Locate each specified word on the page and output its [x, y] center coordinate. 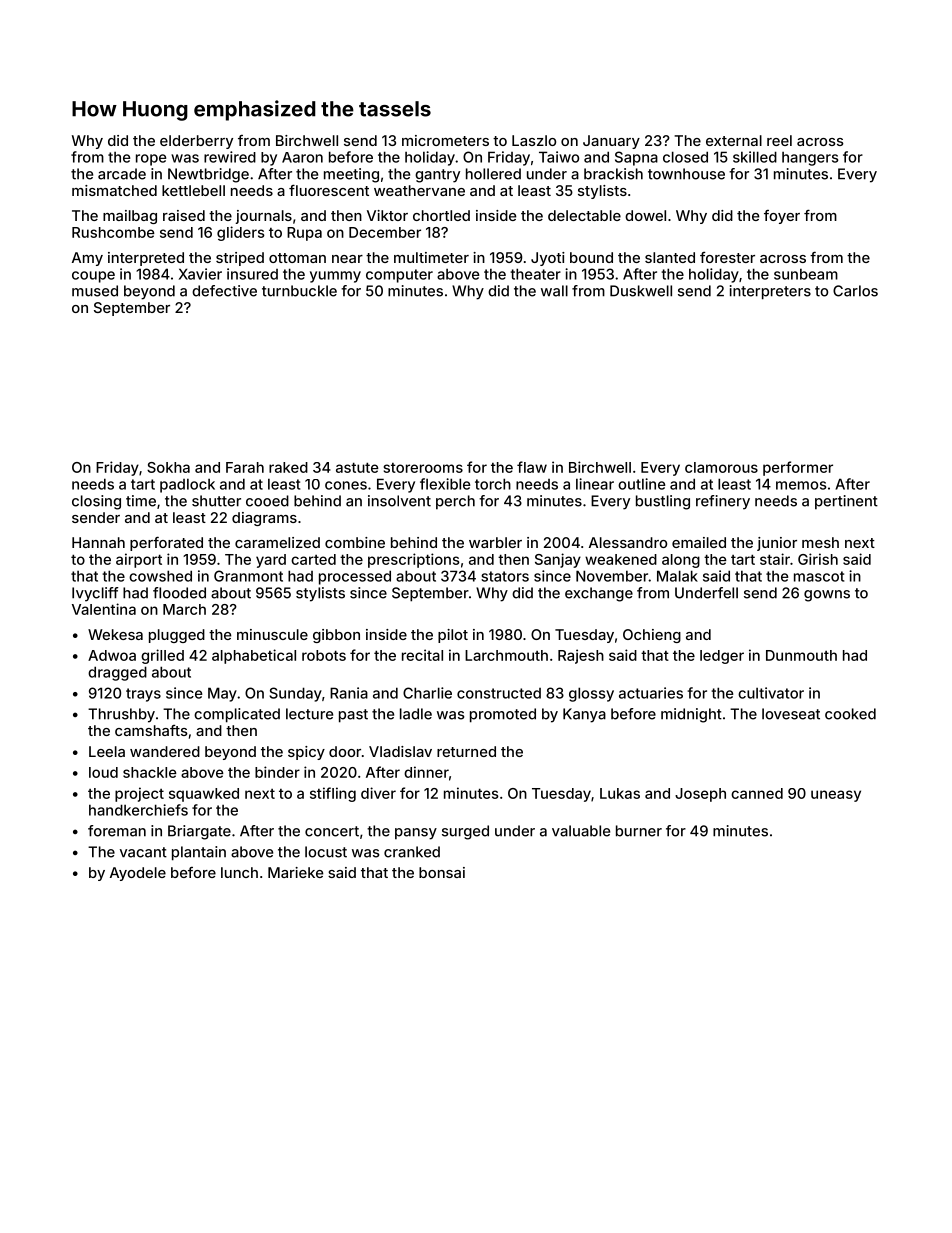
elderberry [196, 142]
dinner [426, 772]
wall [554, 291]
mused [95, 291]
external [734, 140]
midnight [691, 715]
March [184, 609]
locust [326, 852]
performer [798, 468]
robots [324, 655]
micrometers [445, 140]
